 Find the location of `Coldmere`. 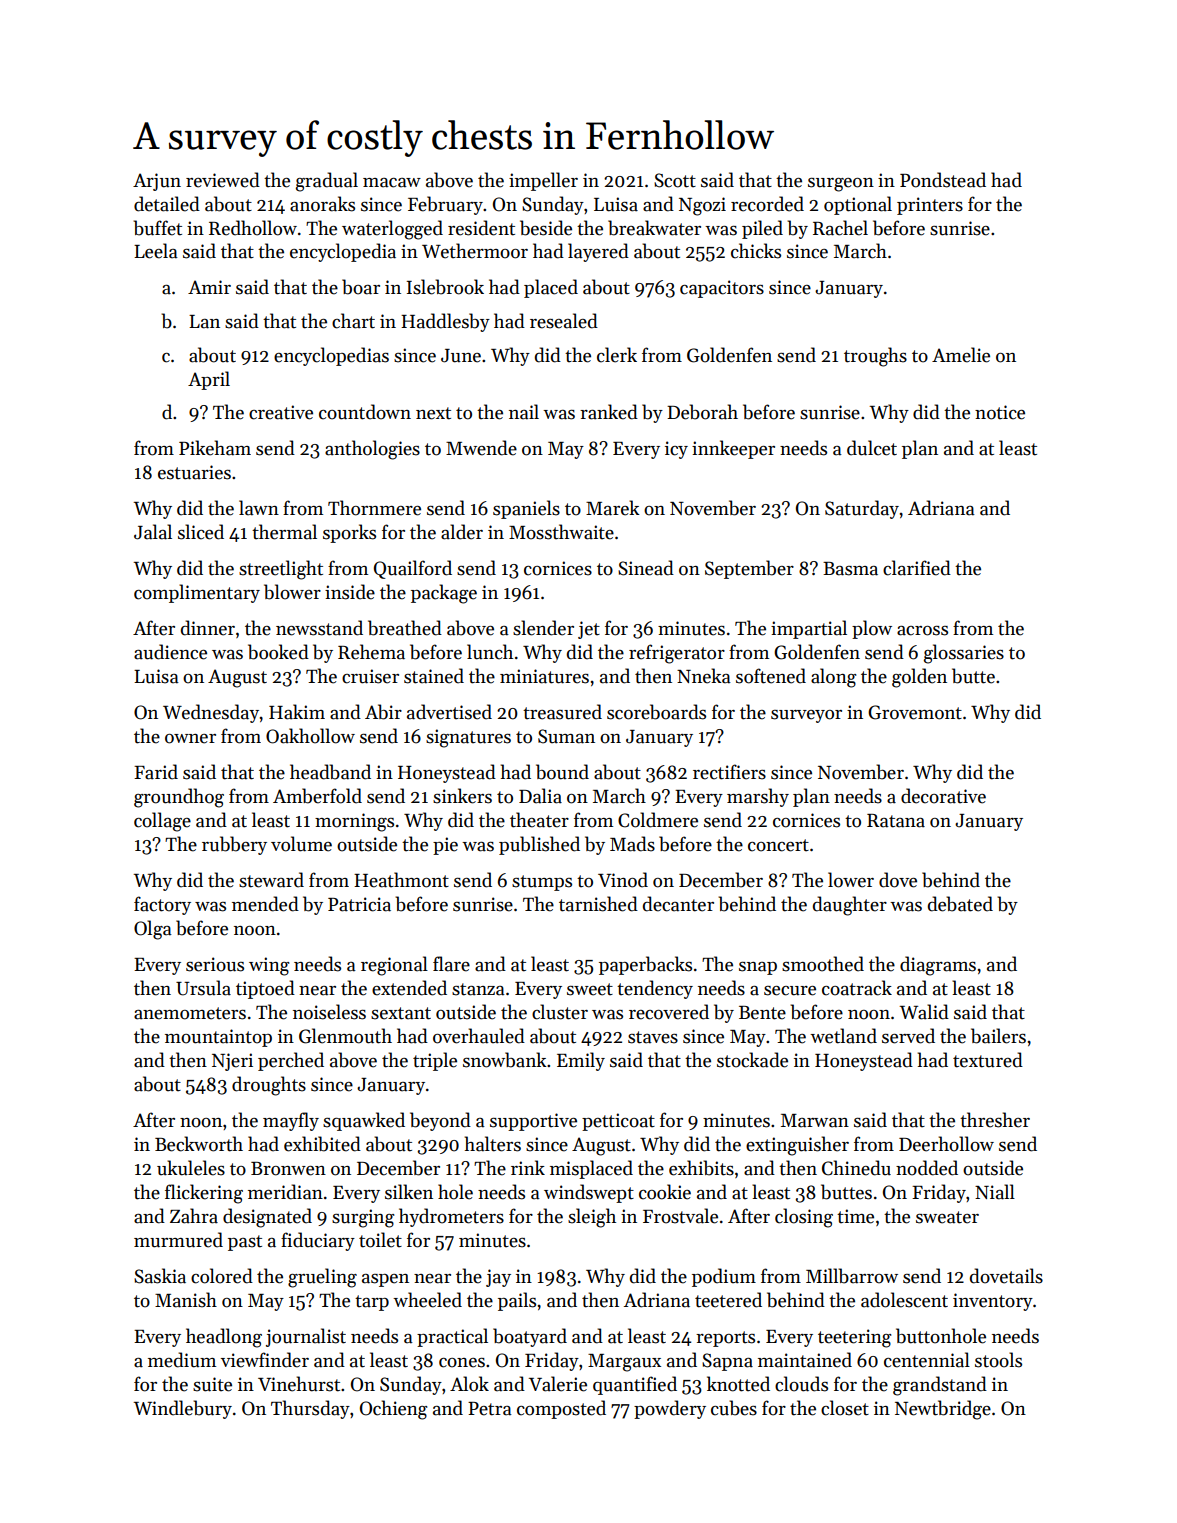

Coldmere is located at coordinates (658, 820).
